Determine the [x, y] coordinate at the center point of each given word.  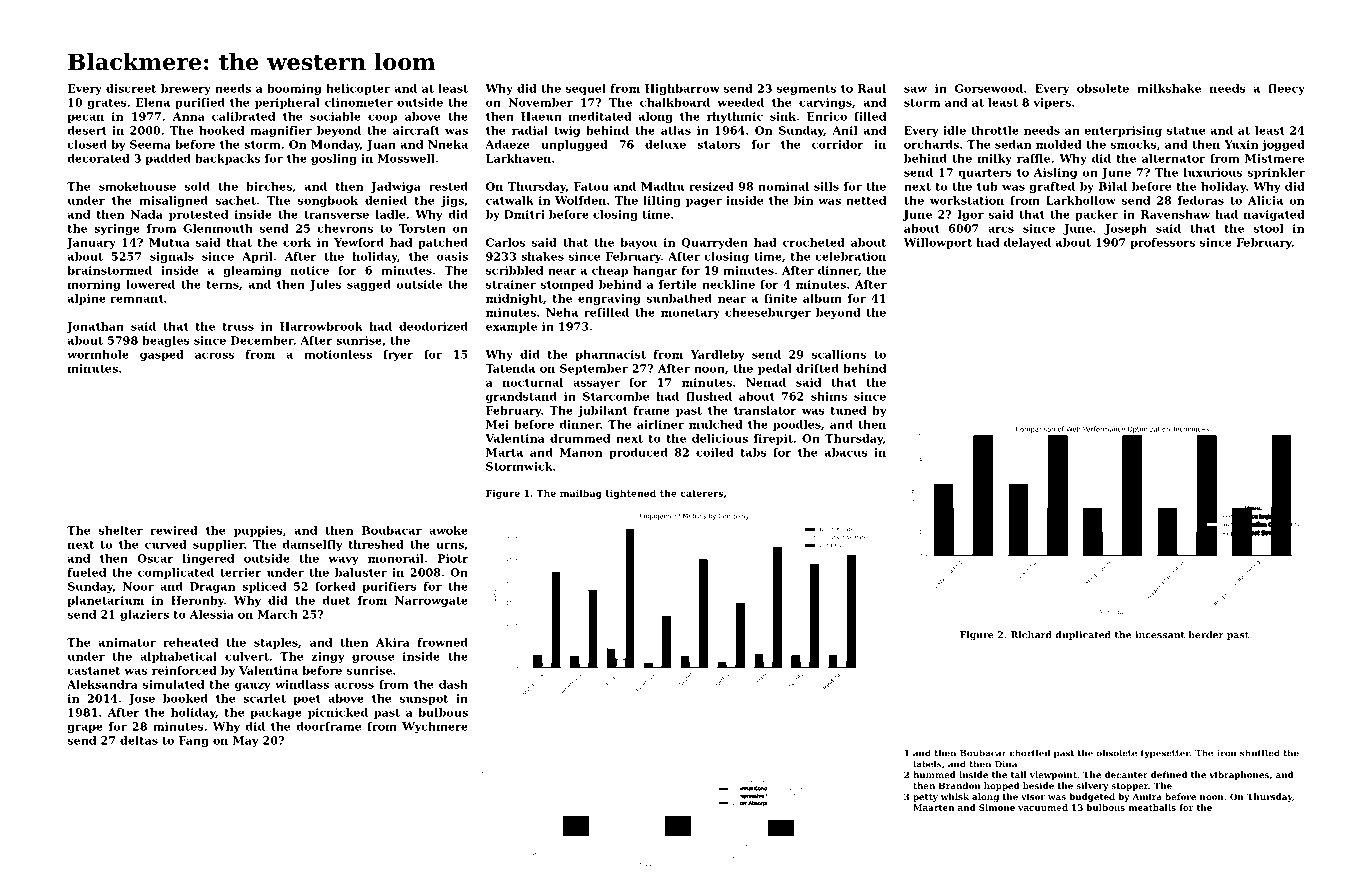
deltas [139, 740]
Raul [872, 88]
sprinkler [1276, 173]
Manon [581, 452]
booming [294, 89]
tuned [848, 410]
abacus [846, 452]
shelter [121, 530]
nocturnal [533, 382]
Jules [325, 285]
